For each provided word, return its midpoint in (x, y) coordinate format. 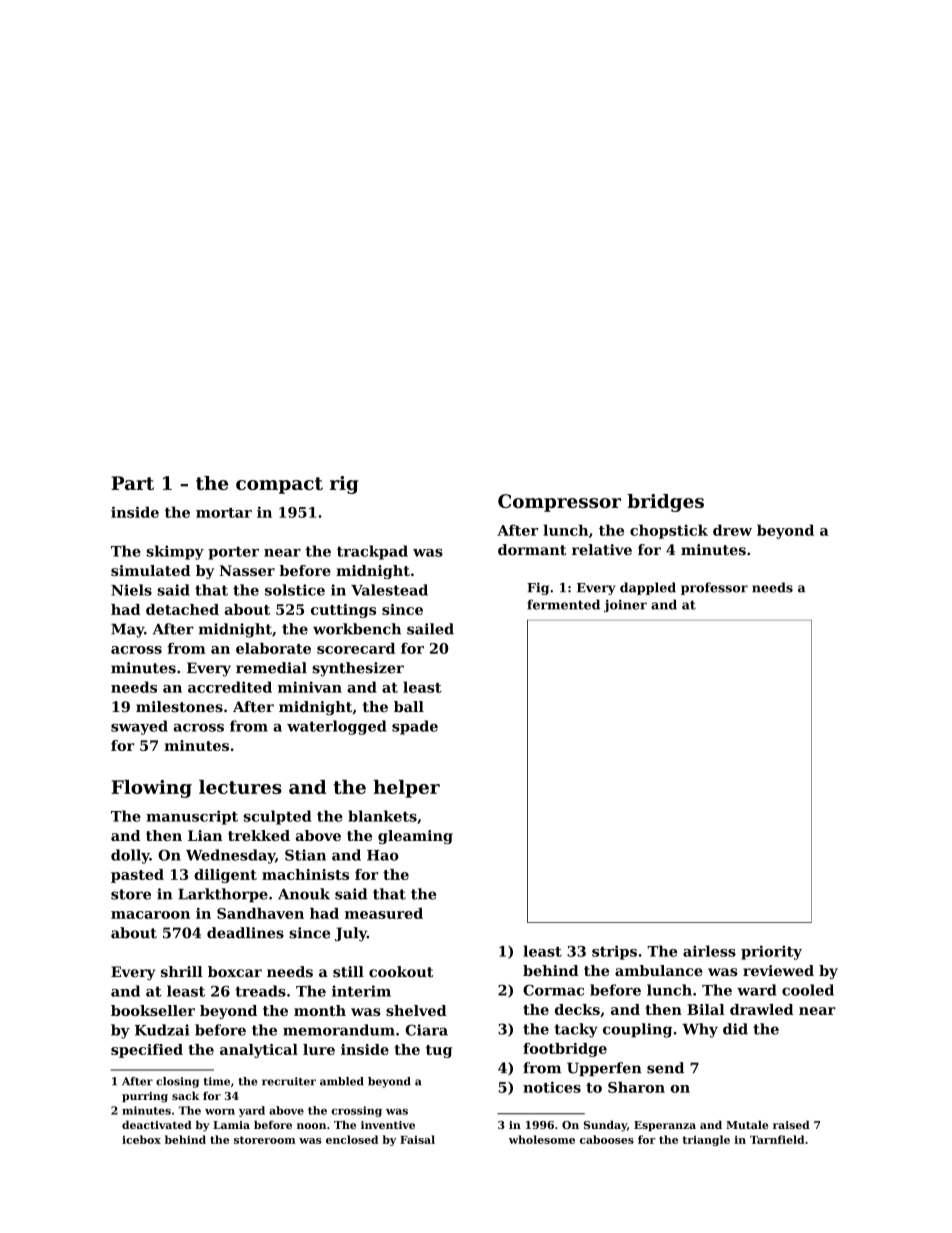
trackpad (372, 552)
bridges (665, 503)
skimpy (175, 552)
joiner (625, 605)
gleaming (415, 837)
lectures (240, 787)
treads (260, 991)
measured (384, 913)
